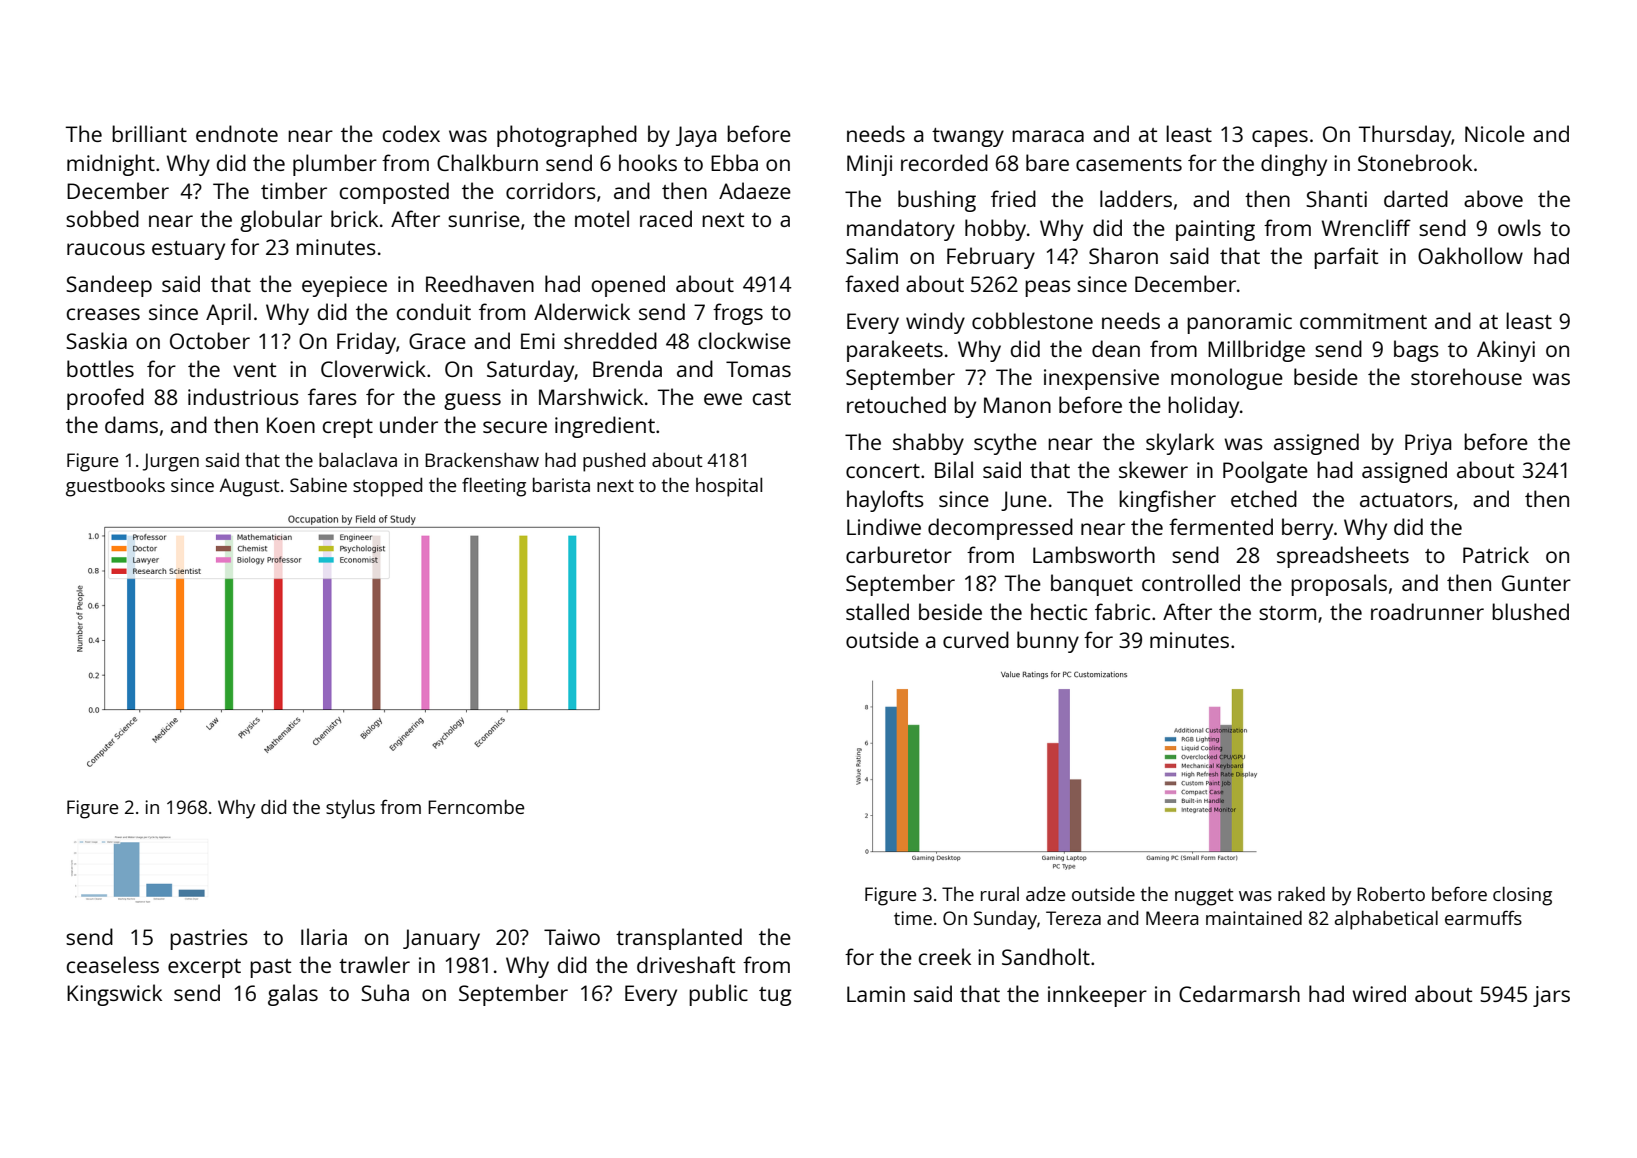  I want to click on stylus, so click(350, 809).
